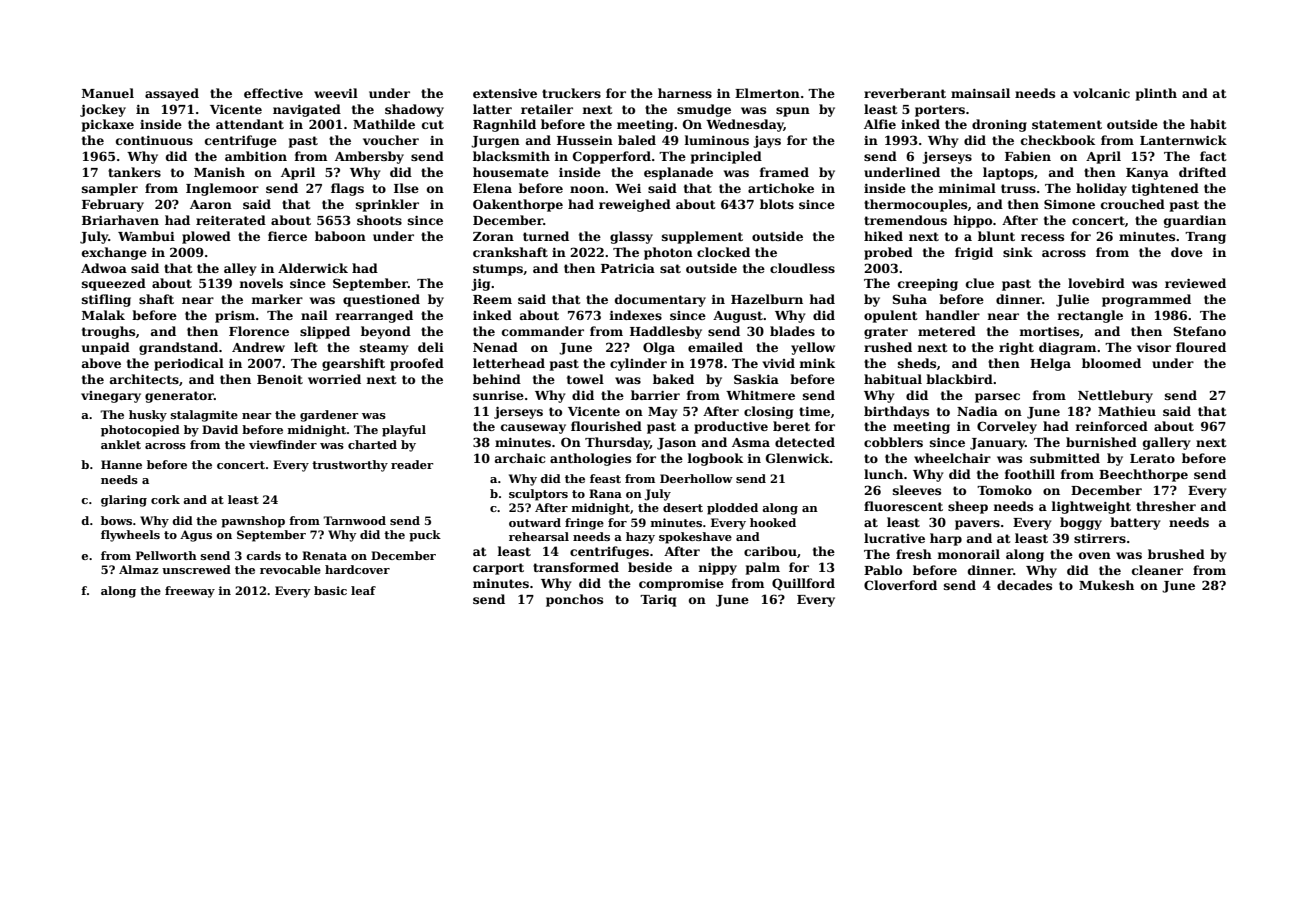 This document has height=924, width=1308. What do you see at coordinates (505, 93) in the document?
I see `extensive` at bounding box center [505, 93].
